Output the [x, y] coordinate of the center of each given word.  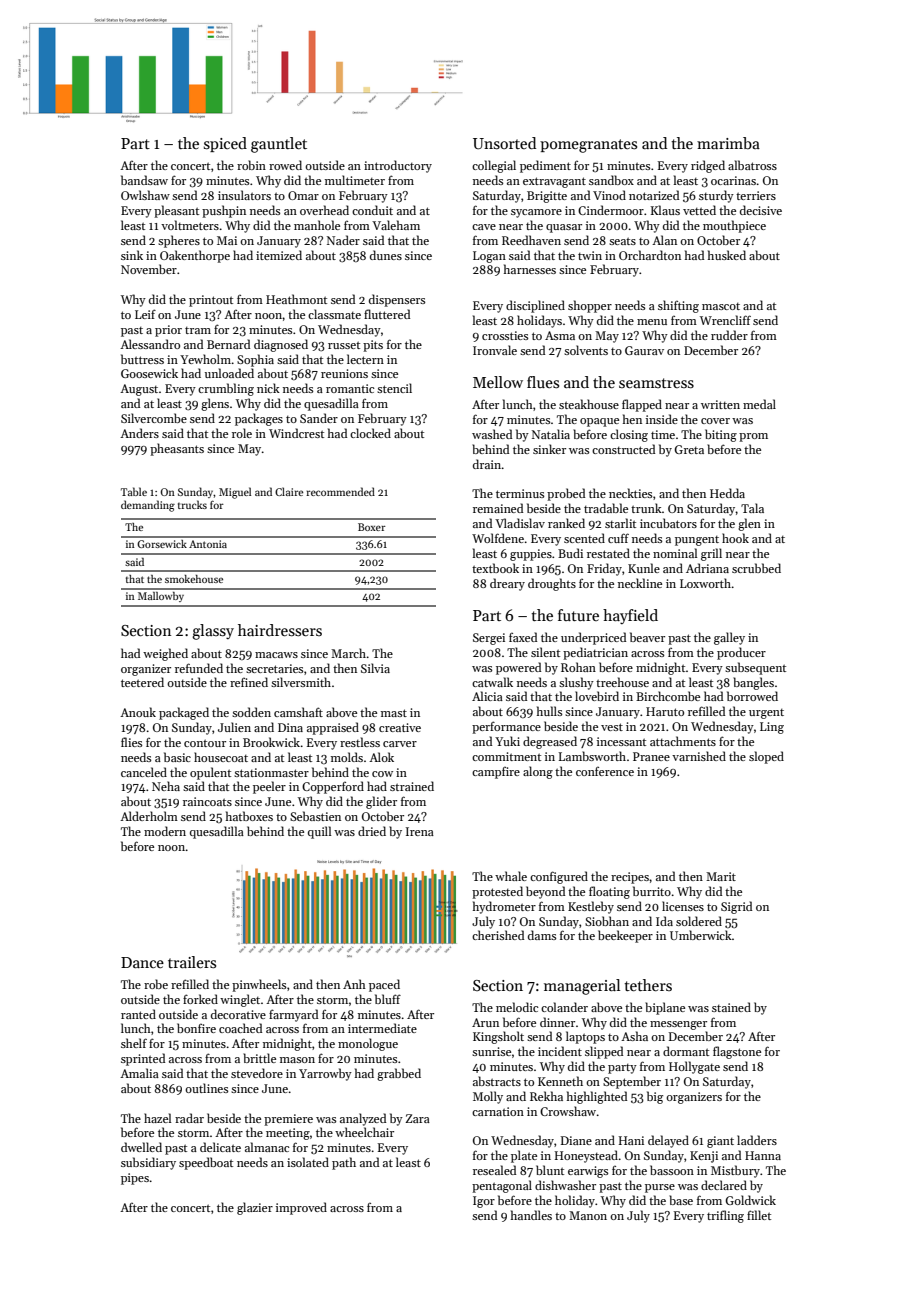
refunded [199, 668]
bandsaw [144, 180]
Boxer [372, 527]
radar [189, 1118]
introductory [398, 166]
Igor [484, 1202]
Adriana [707, 568]
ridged [708, 166]
